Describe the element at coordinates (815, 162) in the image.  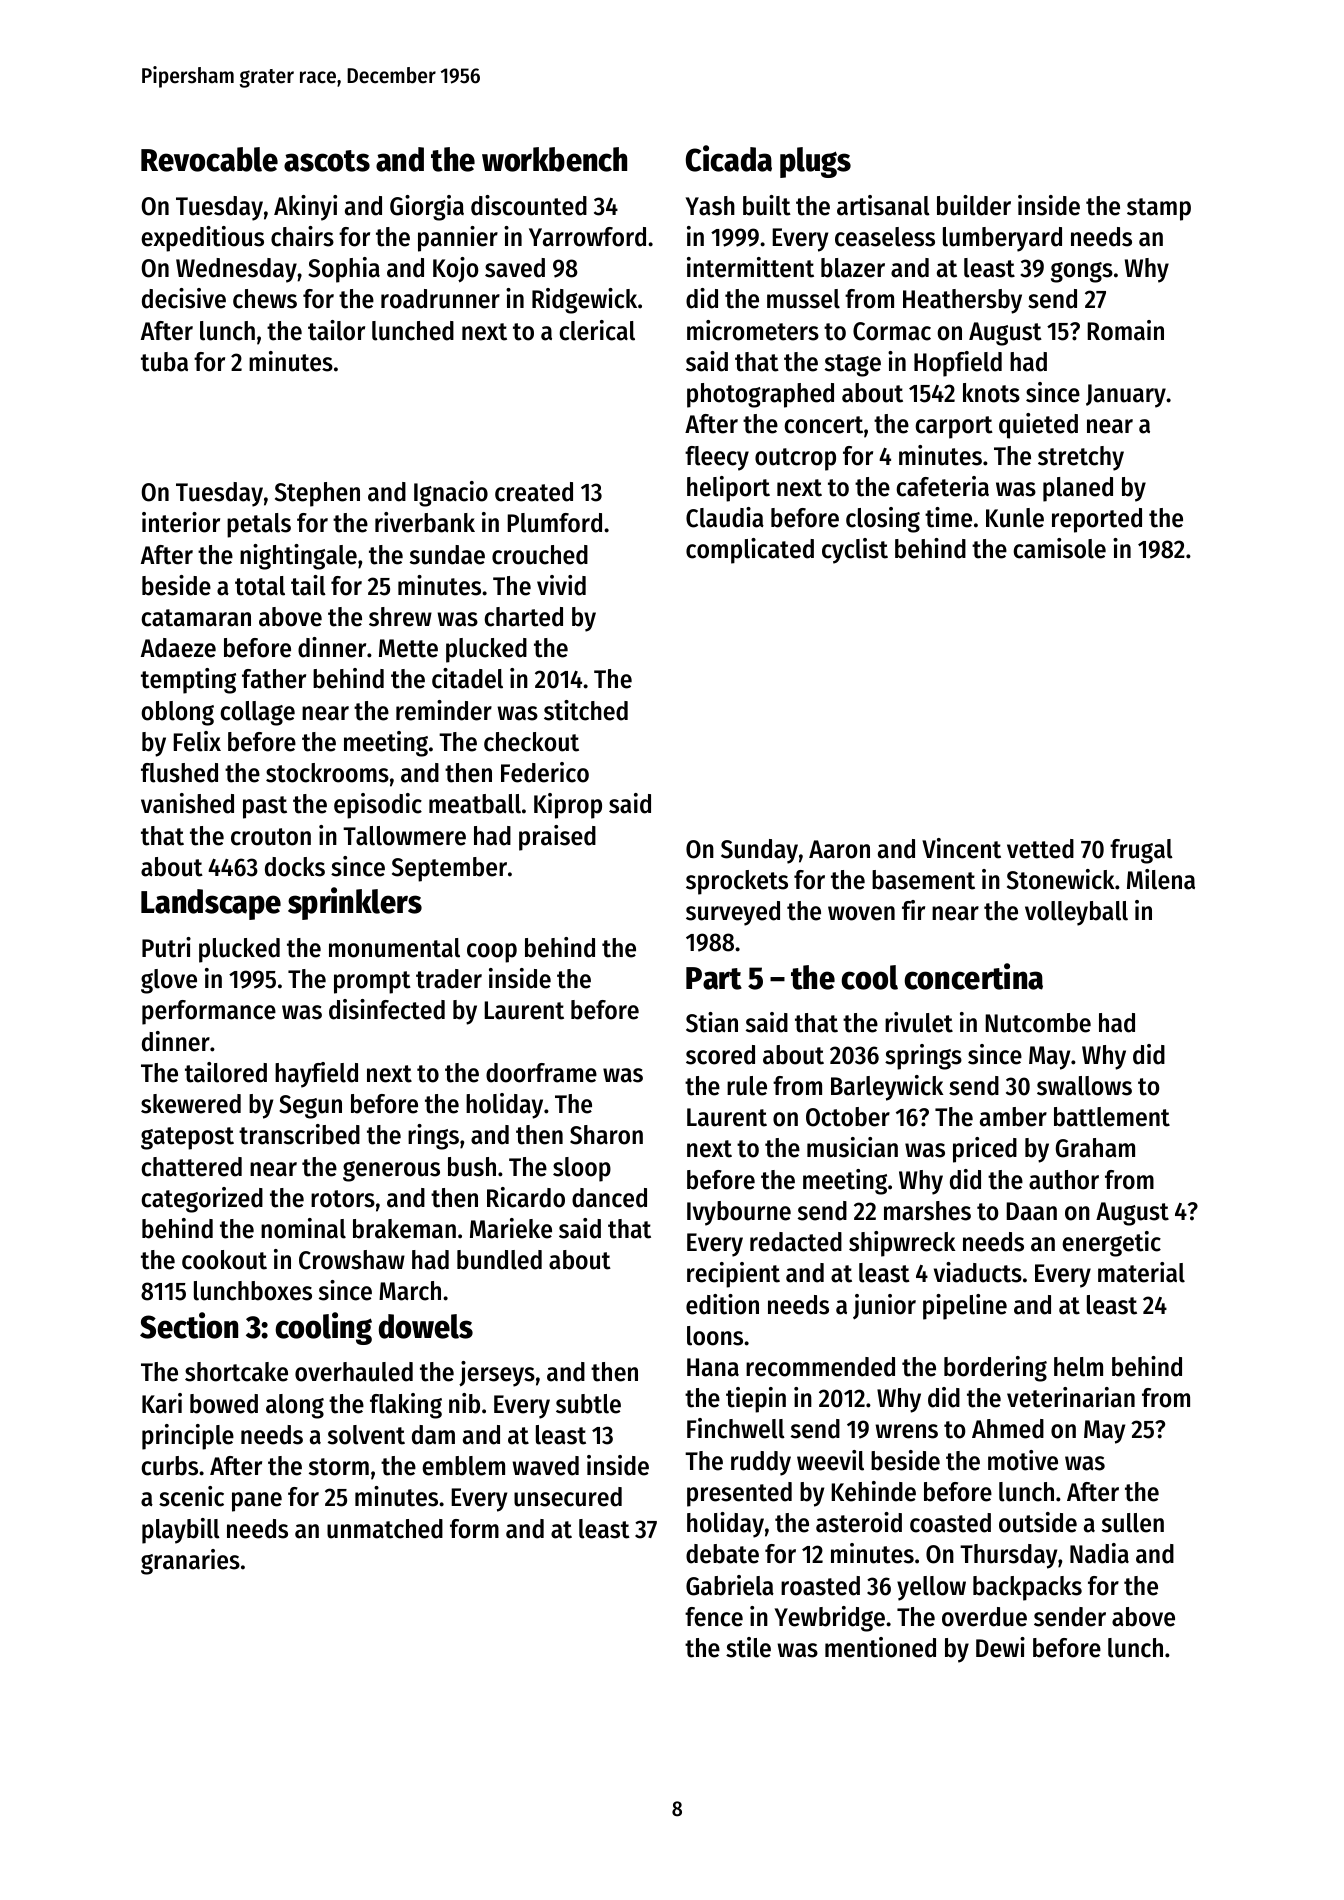
I see `plugs` at that location.
